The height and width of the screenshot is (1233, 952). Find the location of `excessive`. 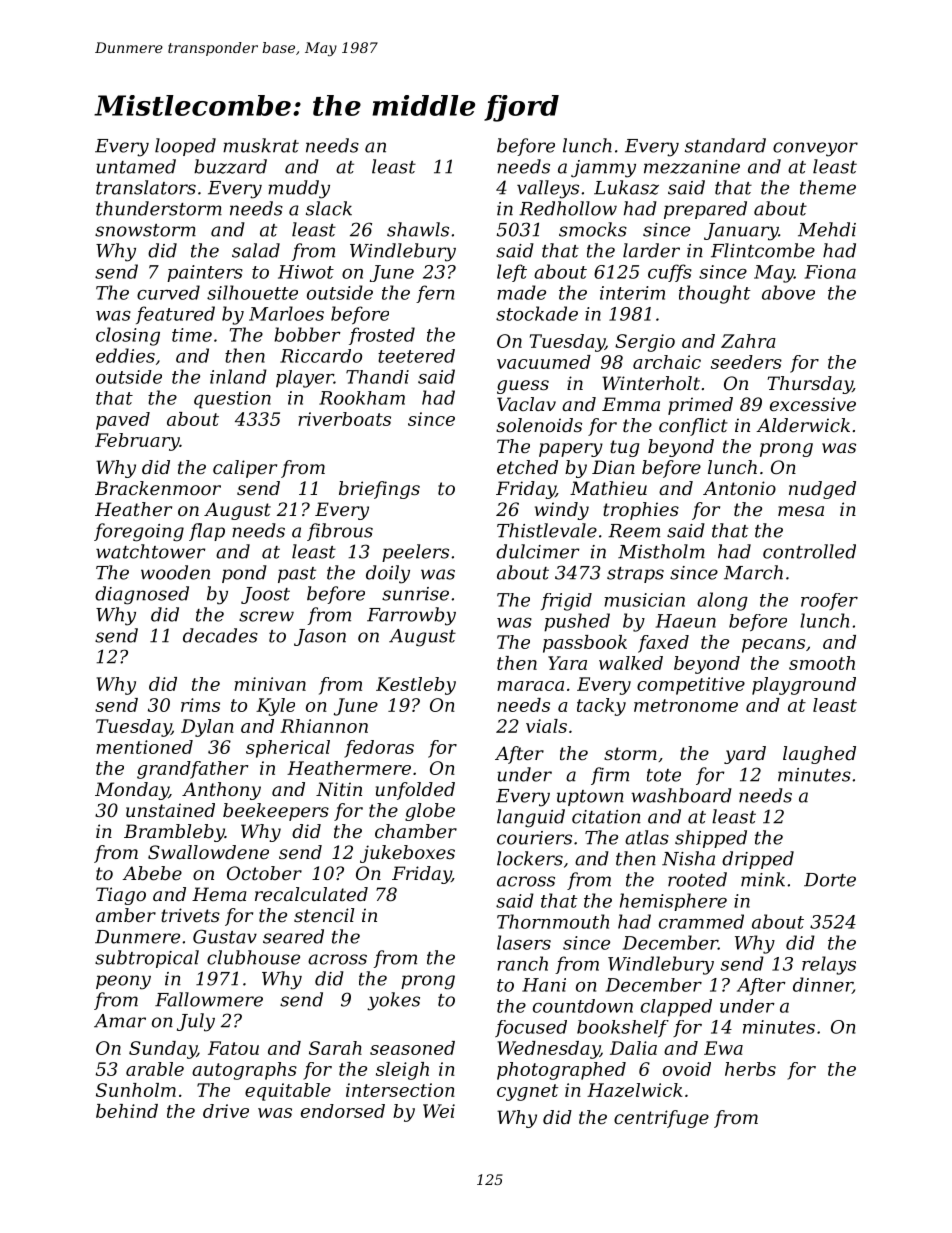

excessive is located at coordinates (813, 404).
